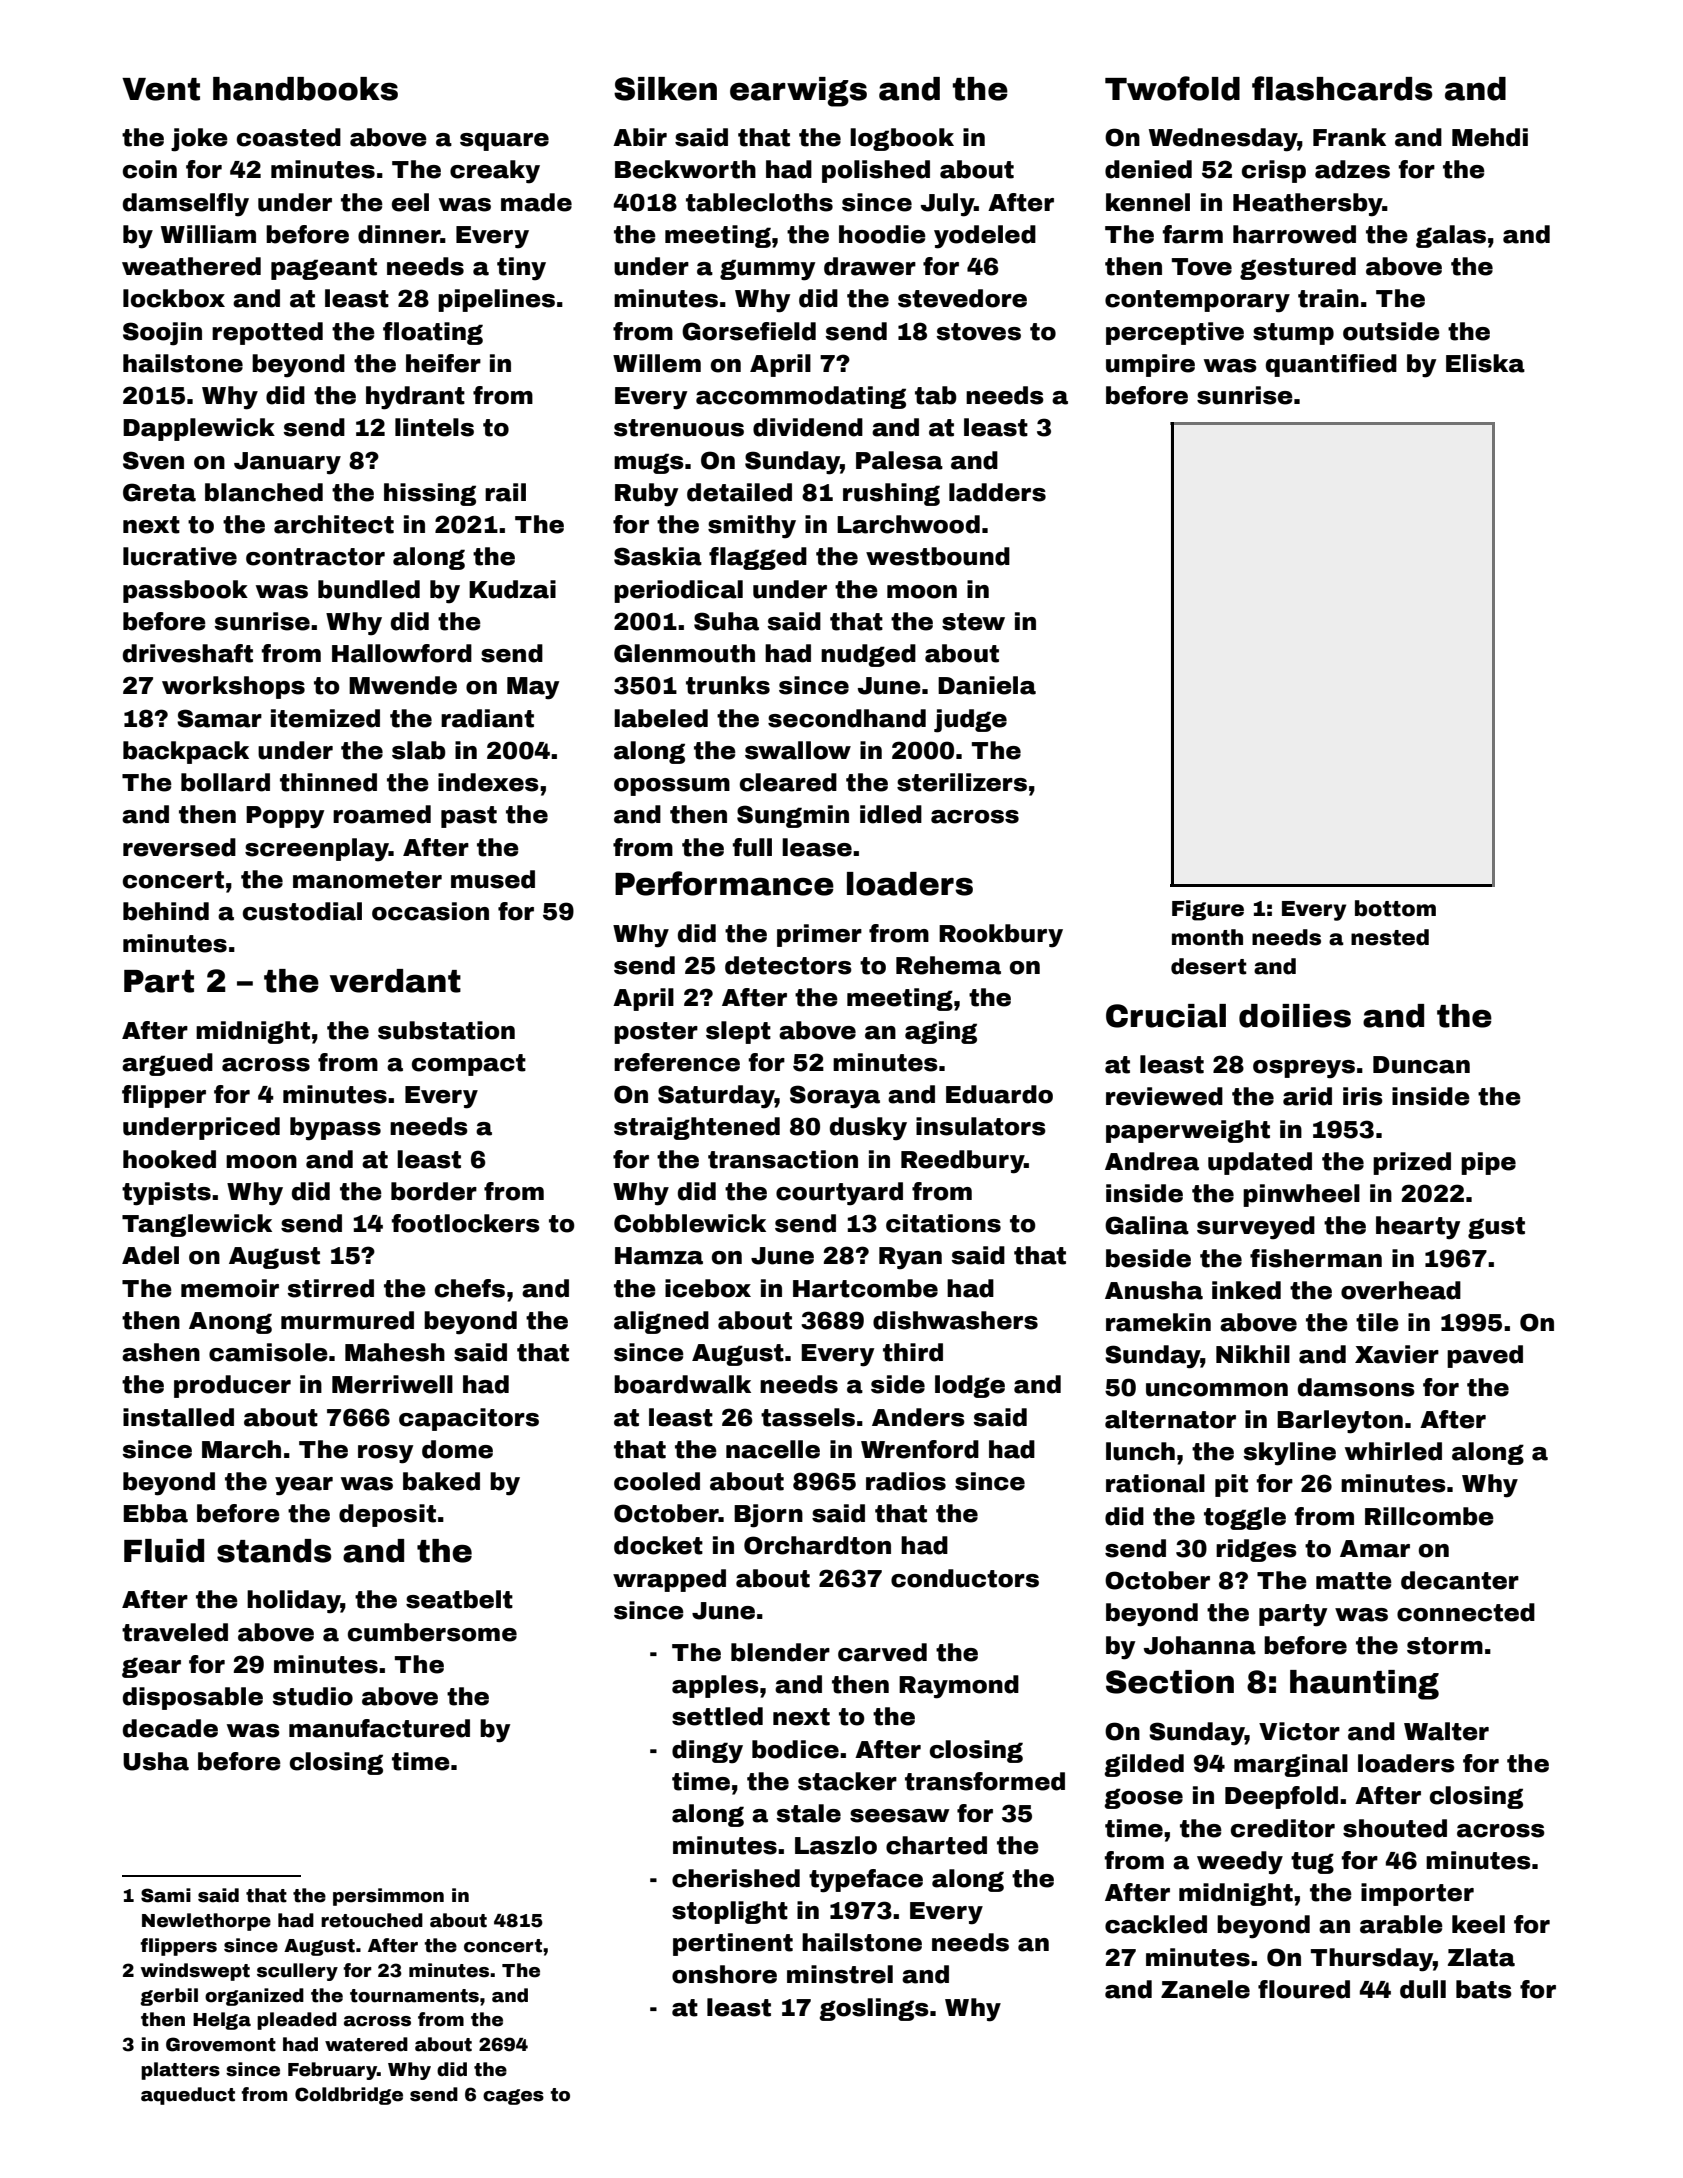 The image size is (1683, 2178). I want to click on prized, so click(1412, 1163).
